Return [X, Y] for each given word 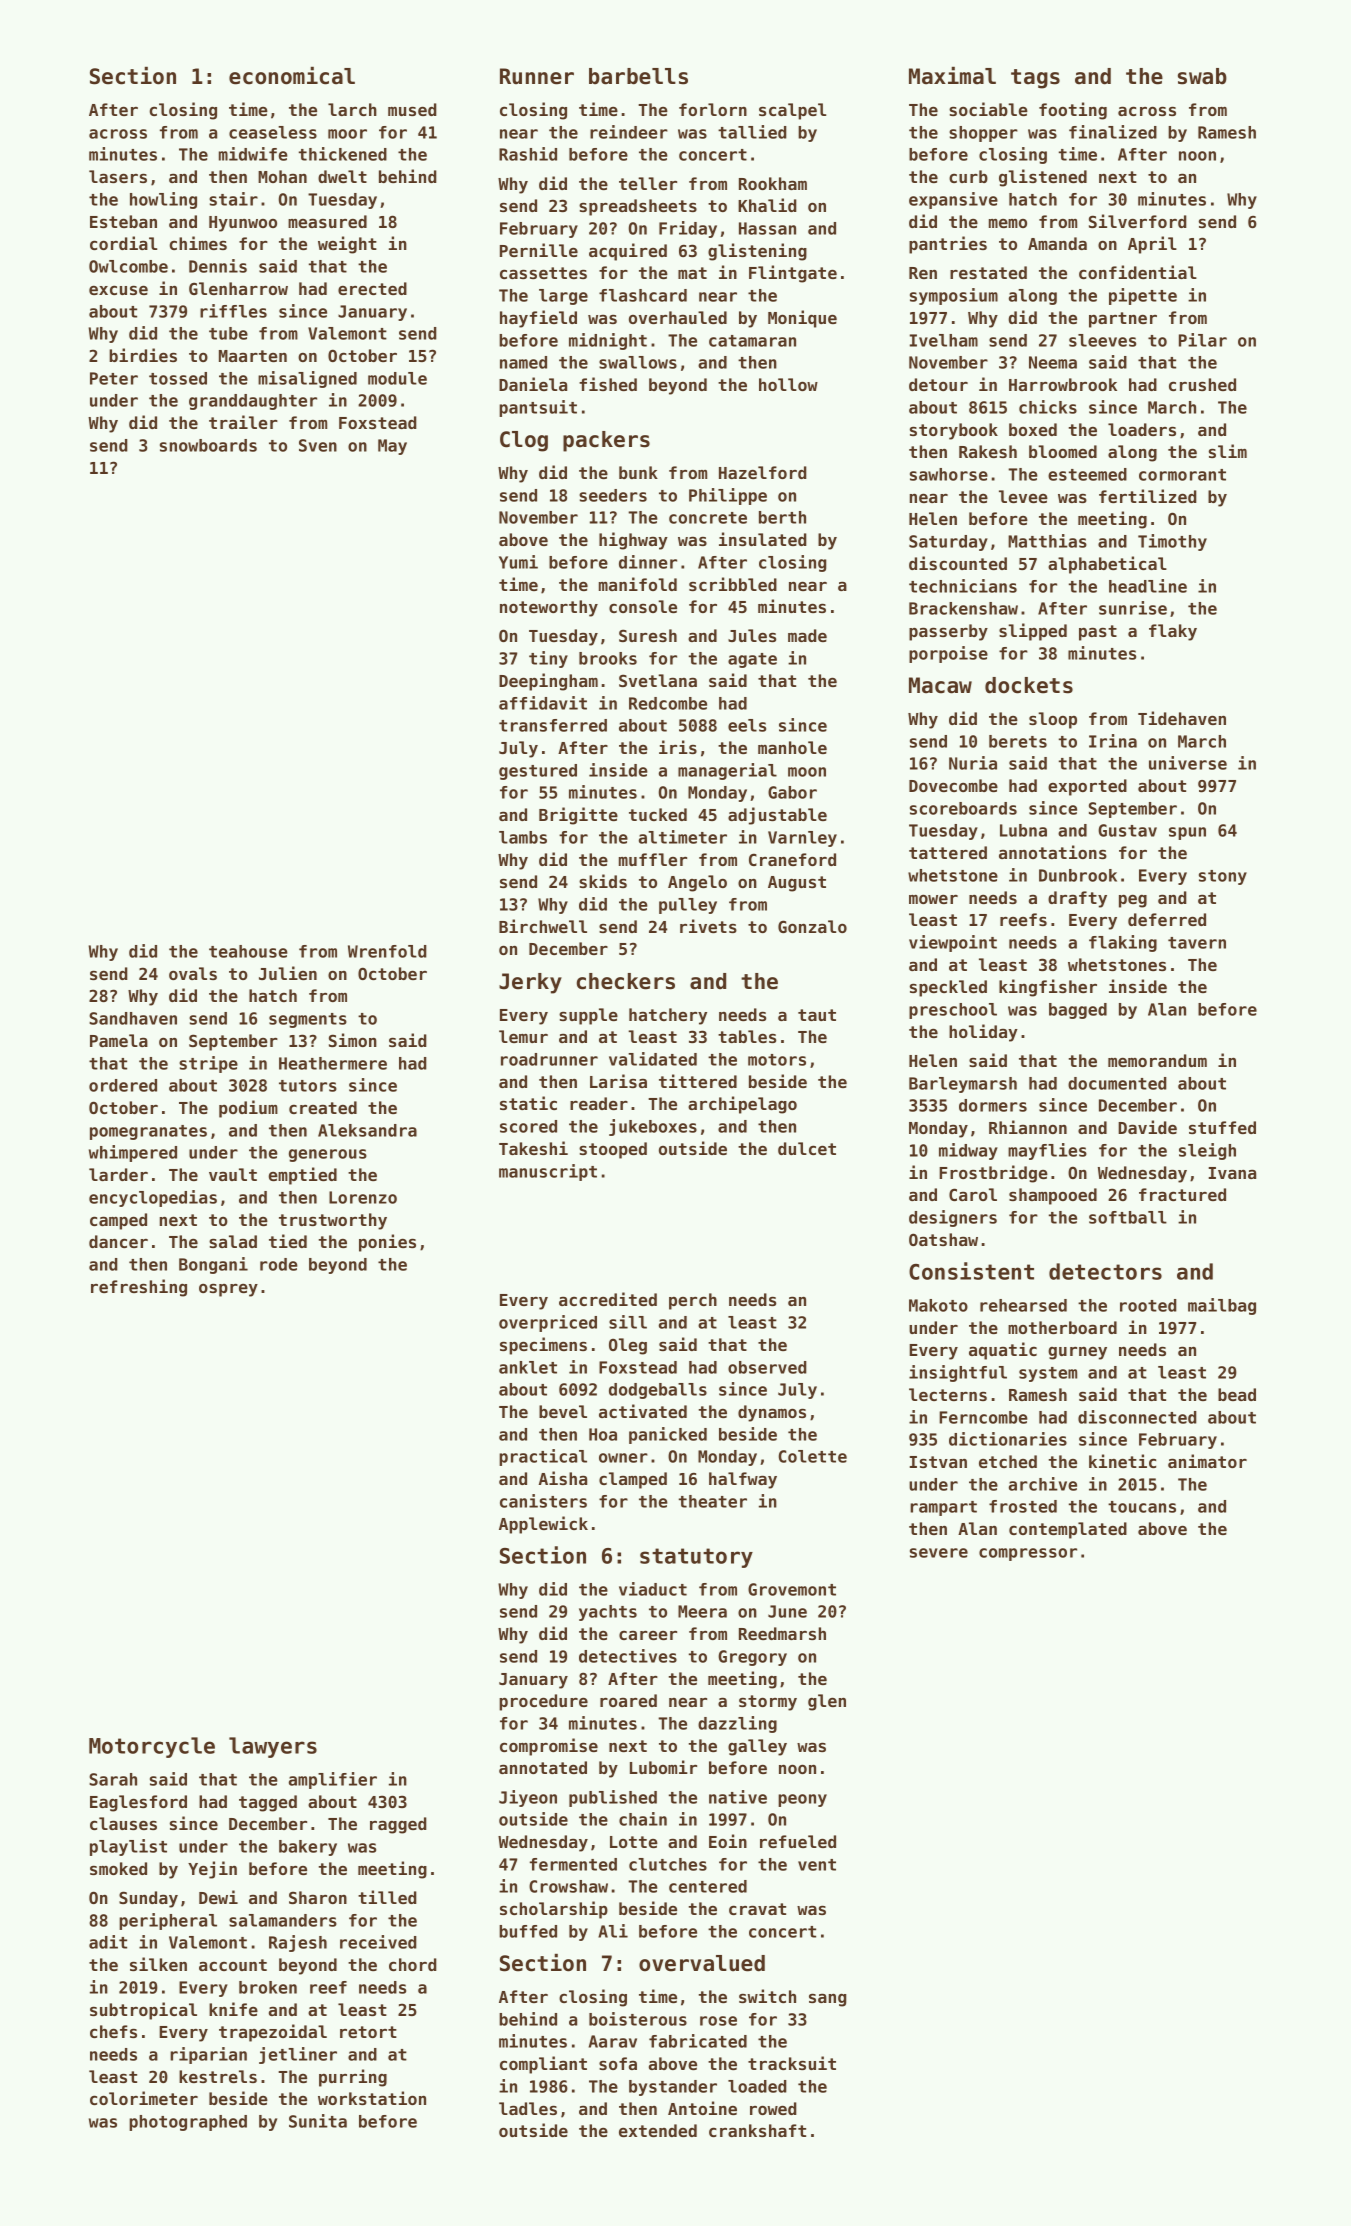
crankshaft [757, 2130]
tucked [658, 814]
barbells [638, 76]
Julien [288, 973]
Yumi [518, 562]
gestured [538, 772]
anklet [528, 1367]
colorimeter [144, 2098]
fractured [1182, 1194]
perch [693, 1301]
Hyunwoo [243, 224]
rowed [773, 2108]
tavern [1197, 943]
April [1152, 245]
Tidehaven [1182, 718]
